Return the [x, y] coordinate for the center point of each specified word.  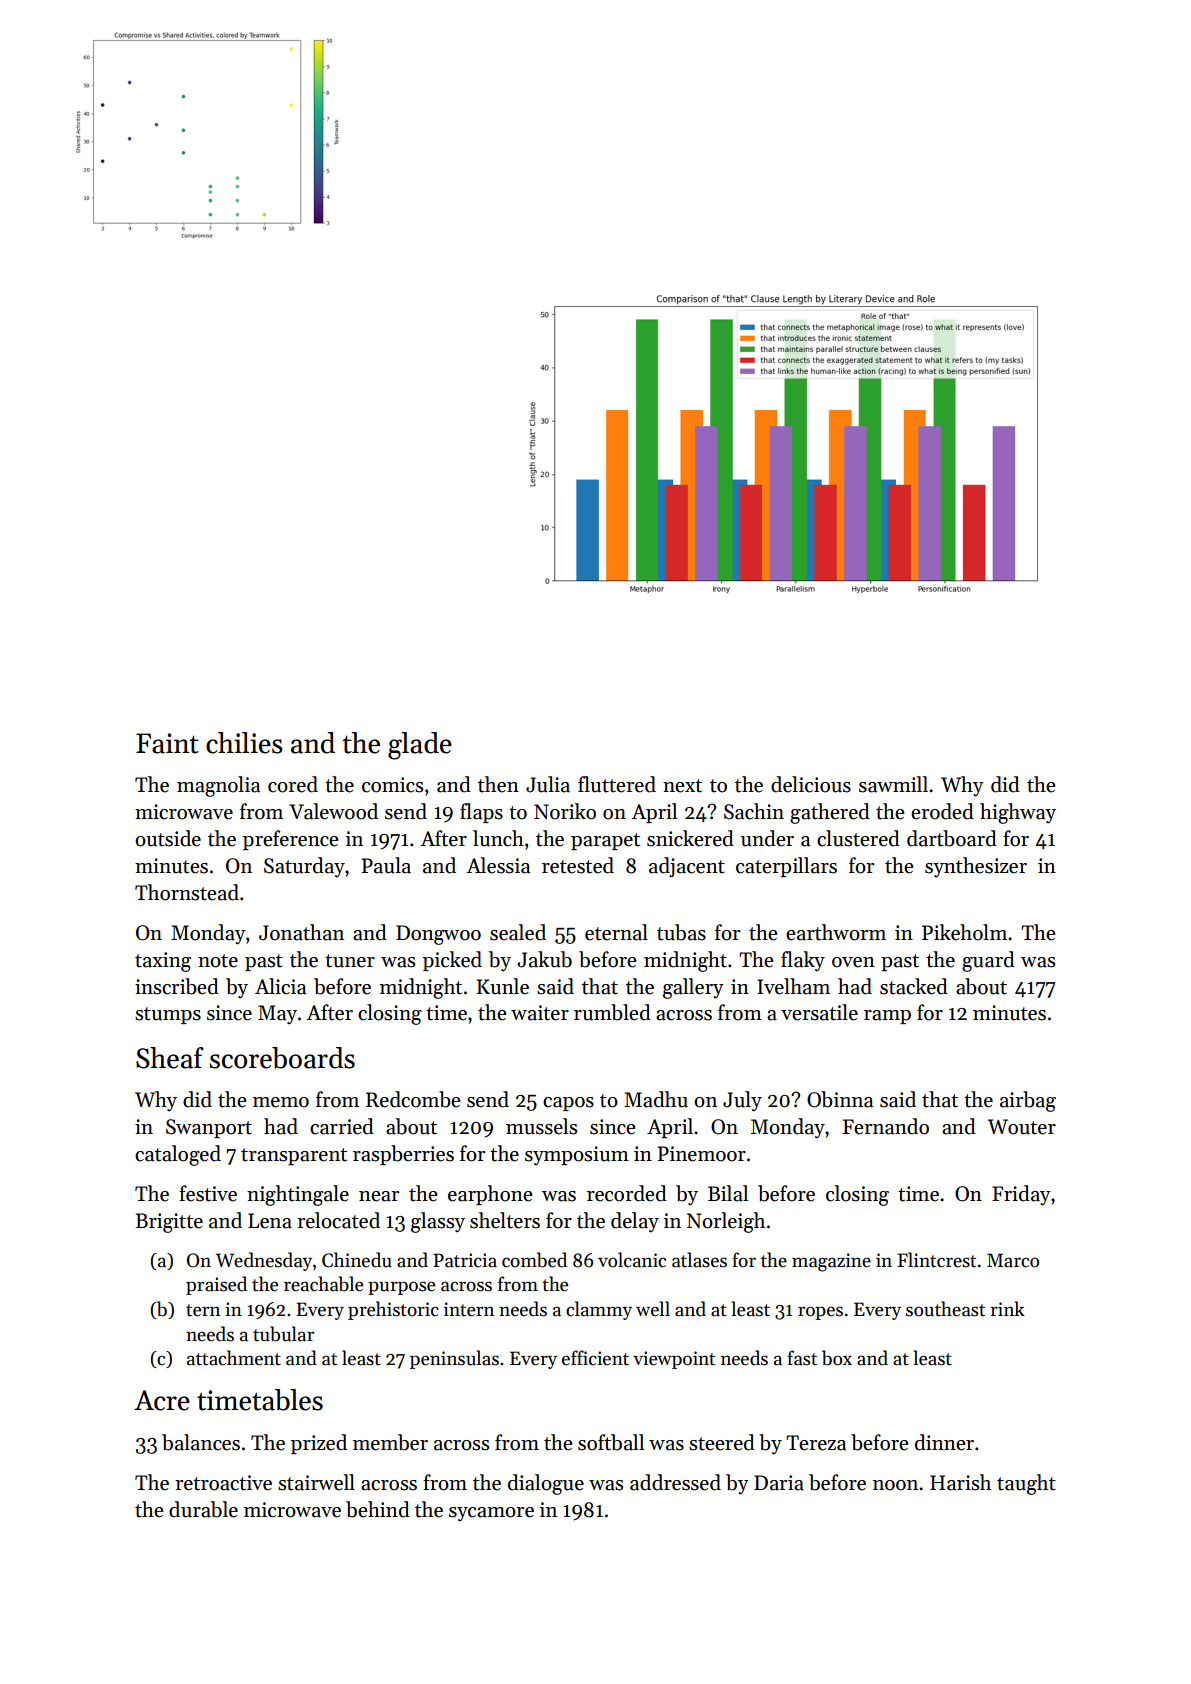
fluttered [617, 784]
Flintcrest [936, 1260]
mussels [541, 1126]
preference [291, 840]
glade [420, 746]
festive [208, 1193]
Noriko [565, 811]
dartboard [952, 838]
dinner [944, 1442]
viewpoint [674, 1360]
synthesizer [976, 867]
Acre [162, 1400]
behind [378, 1509]
